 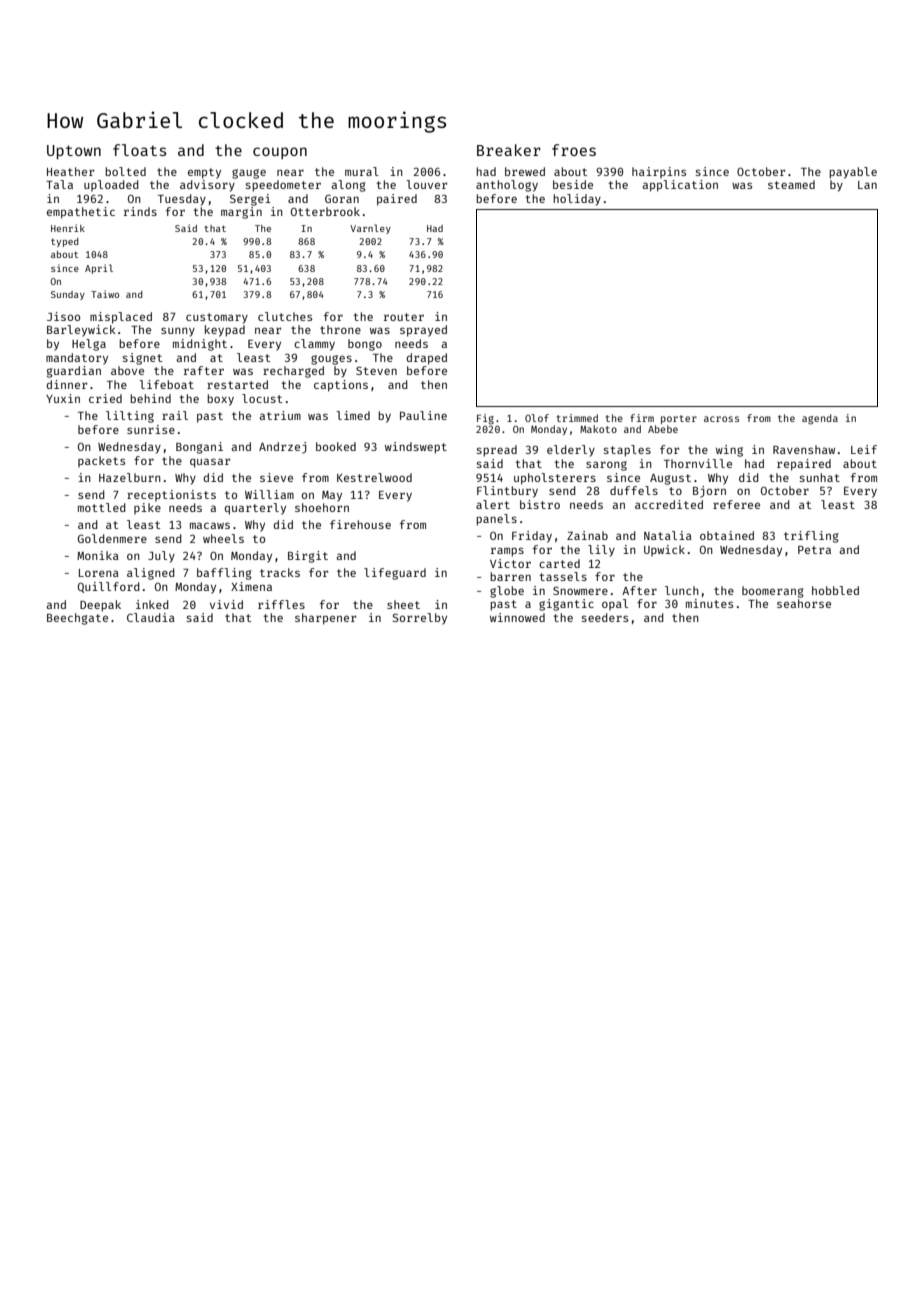 I want to click on Beechgate, so click(x=77, y=619).
